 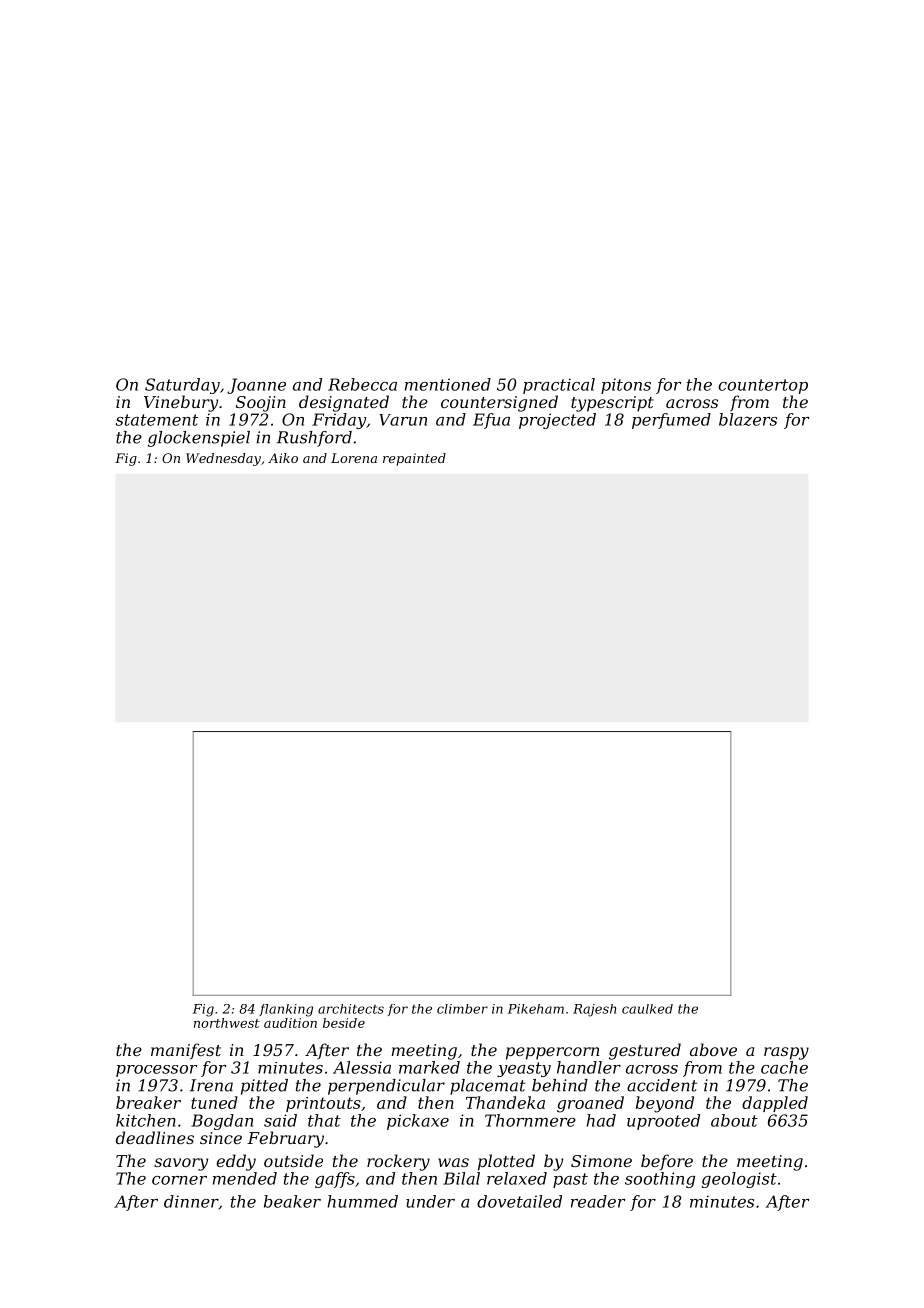 What do you see at coordinates (598, 1201) in the page?
I see `reader` at bounding box center [598, 1201].
